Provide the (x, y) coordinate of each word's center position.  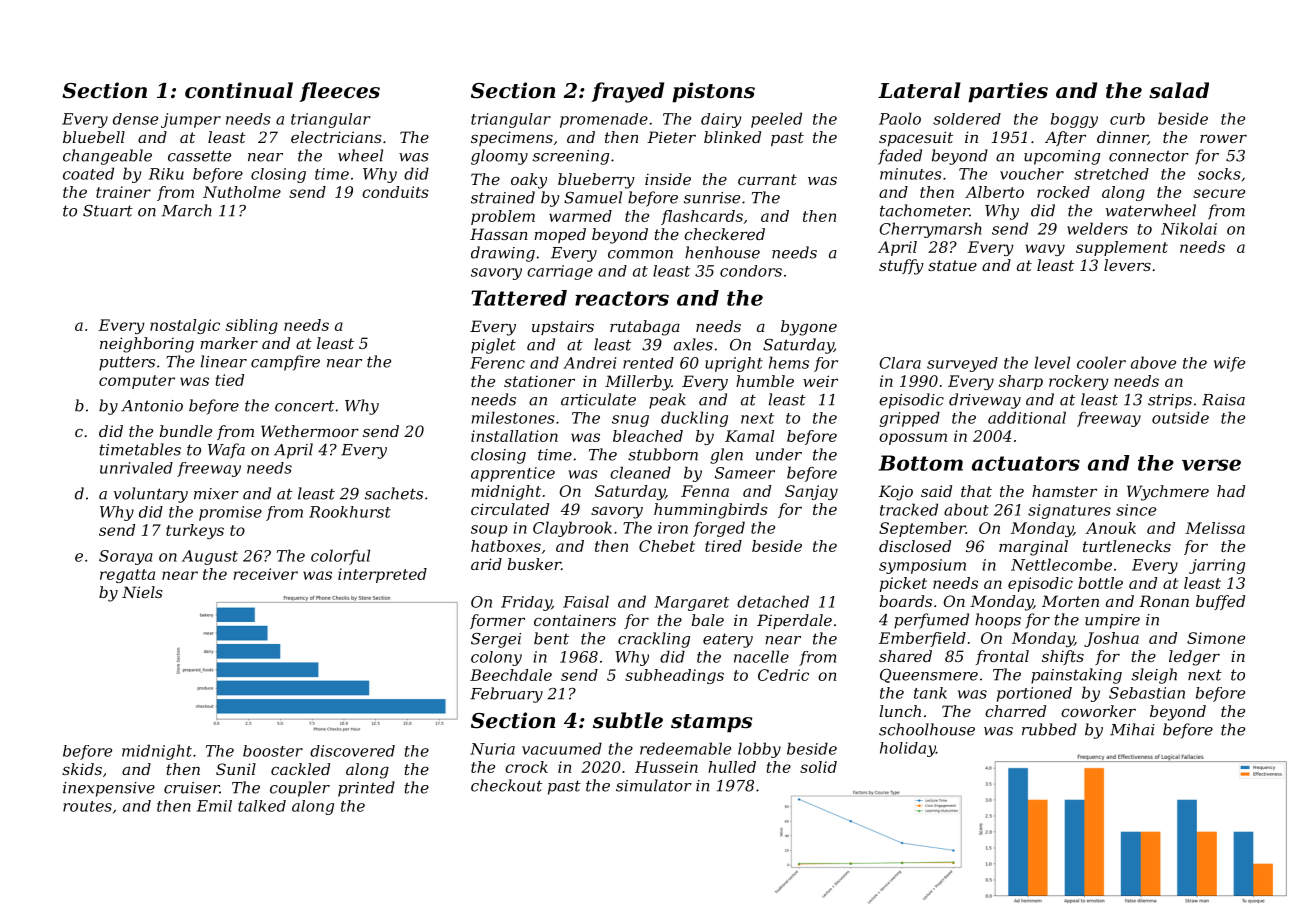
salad (1179, 90)
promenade (604, 120)
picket (903, 584)
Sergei (496, 640)
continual (239, 90)
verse (1211, 465)
